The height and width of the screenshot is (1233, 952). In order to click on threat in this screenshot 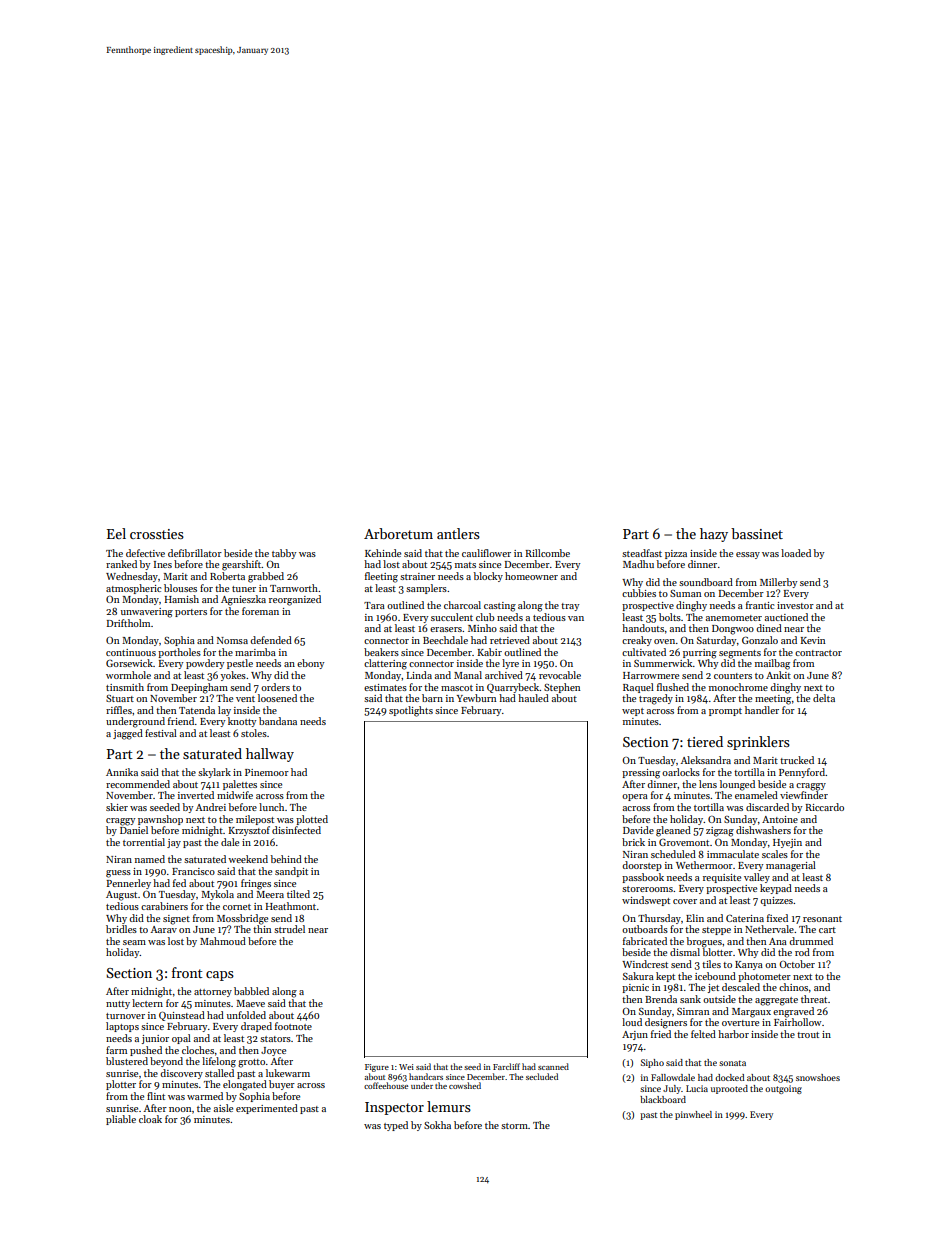, I will do `click(814, 999)`.
